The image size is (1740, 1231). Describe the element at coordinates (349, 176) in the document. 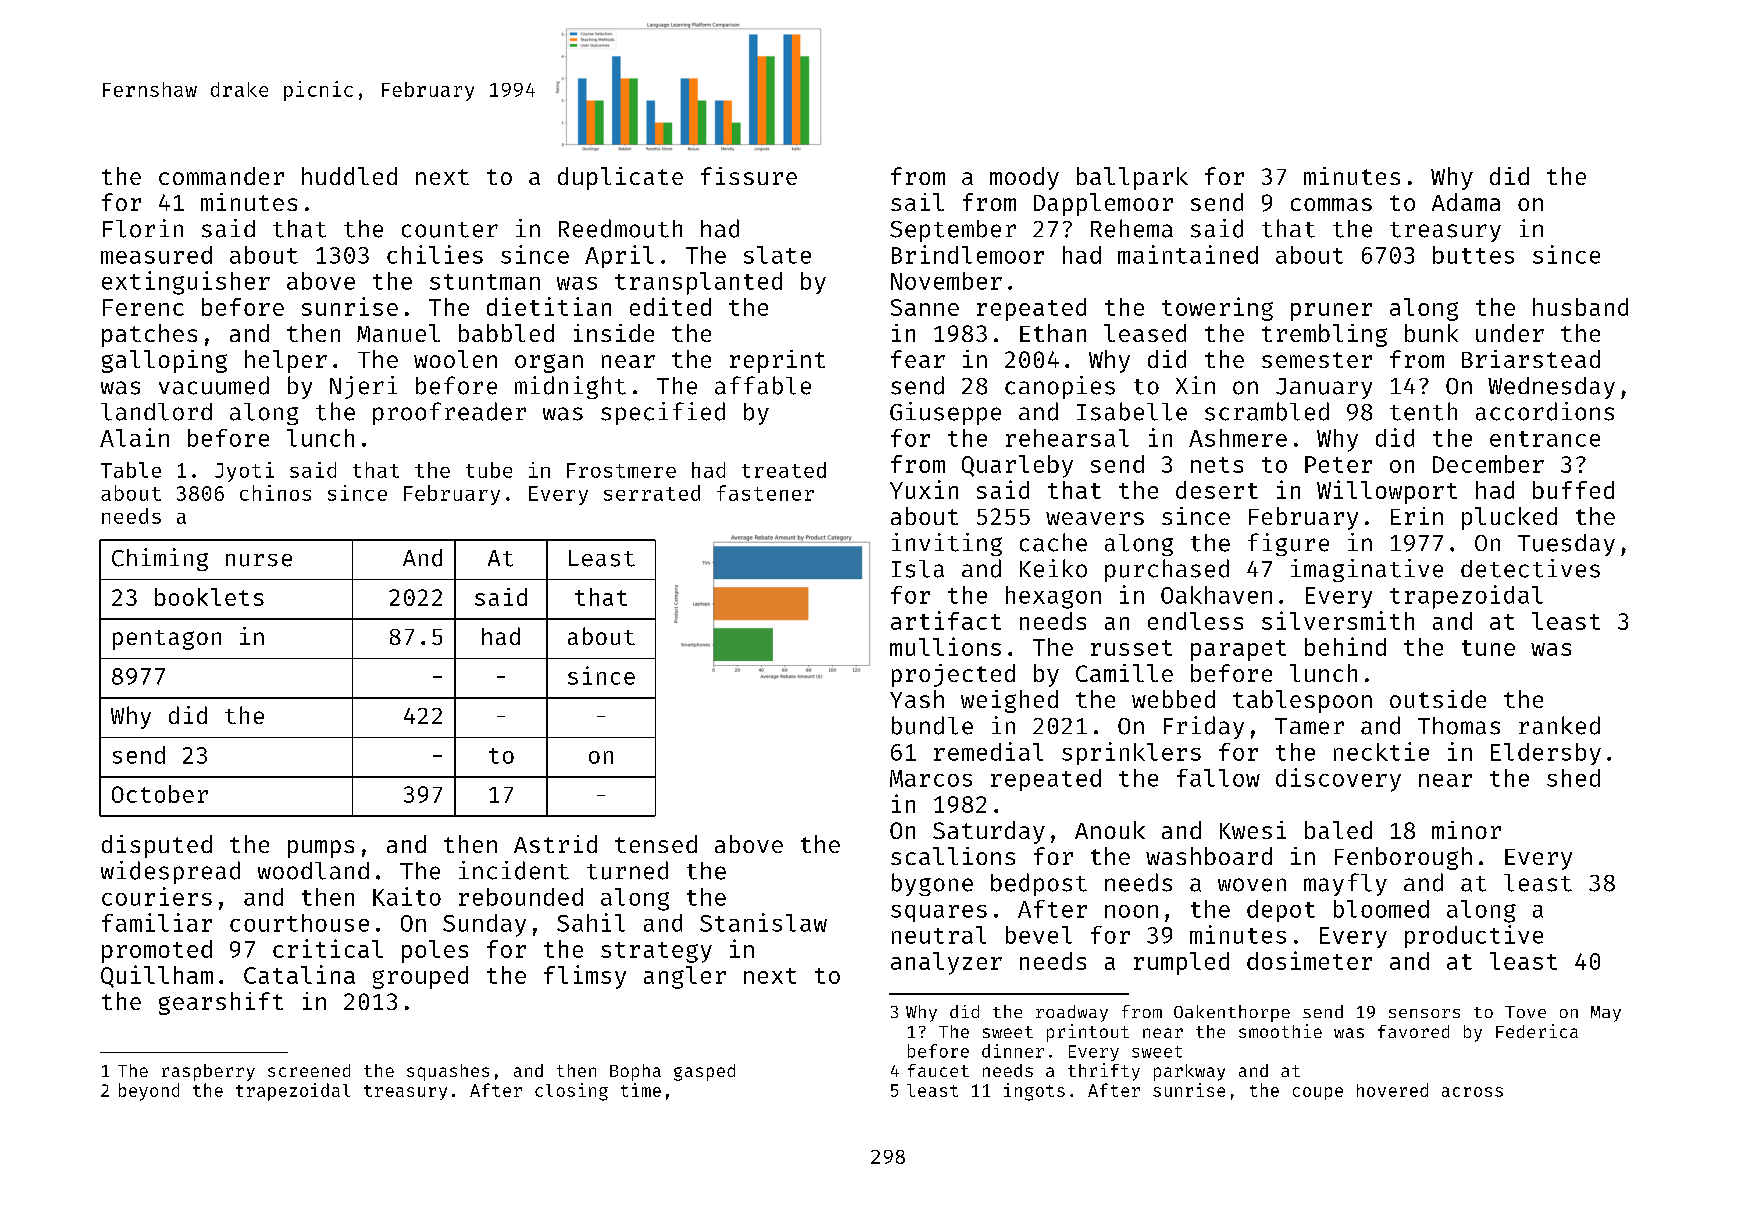

I see `huddled` at that location.
